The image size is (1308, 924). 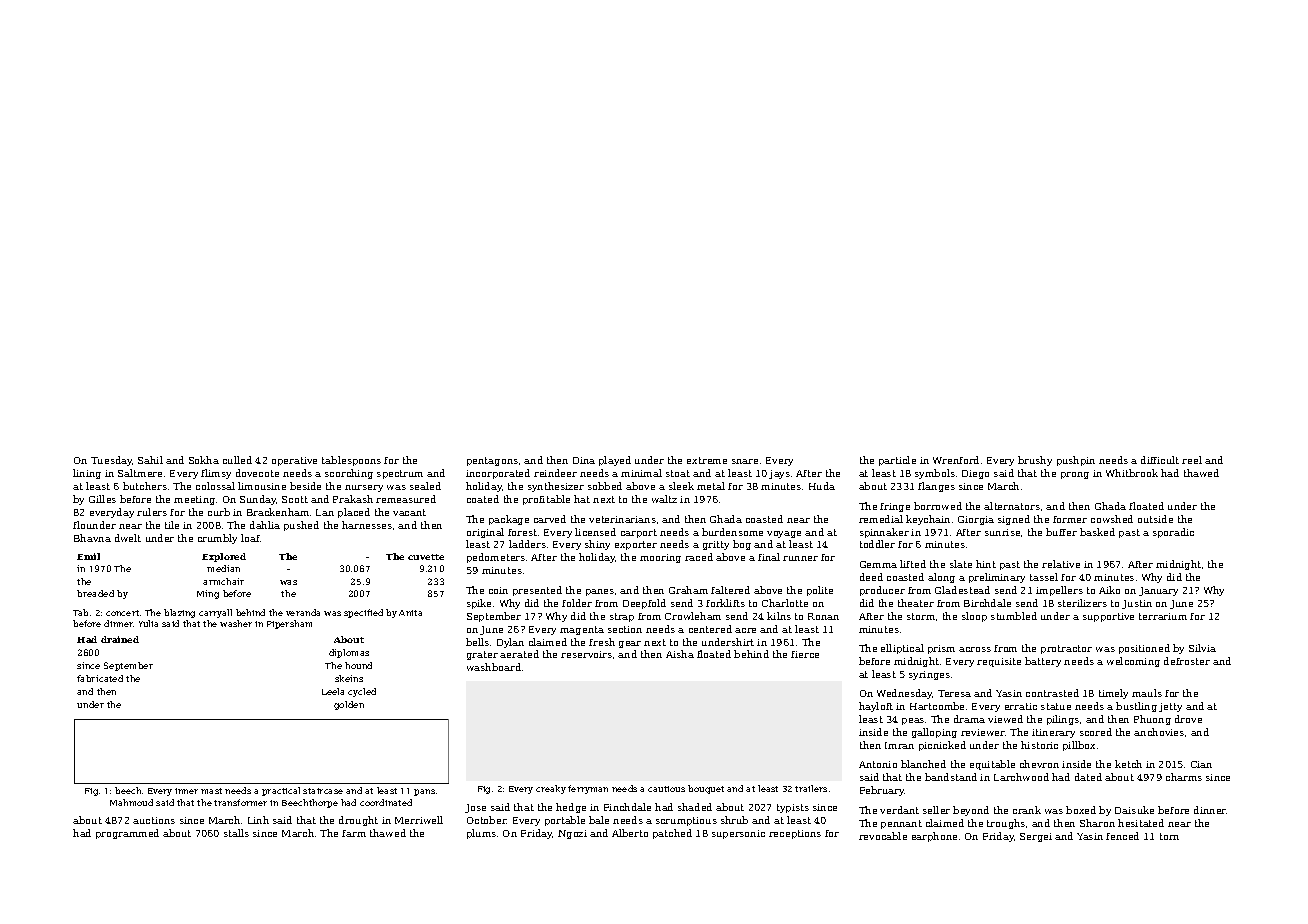 I want to click on golden, so click(x=349, y=705).
